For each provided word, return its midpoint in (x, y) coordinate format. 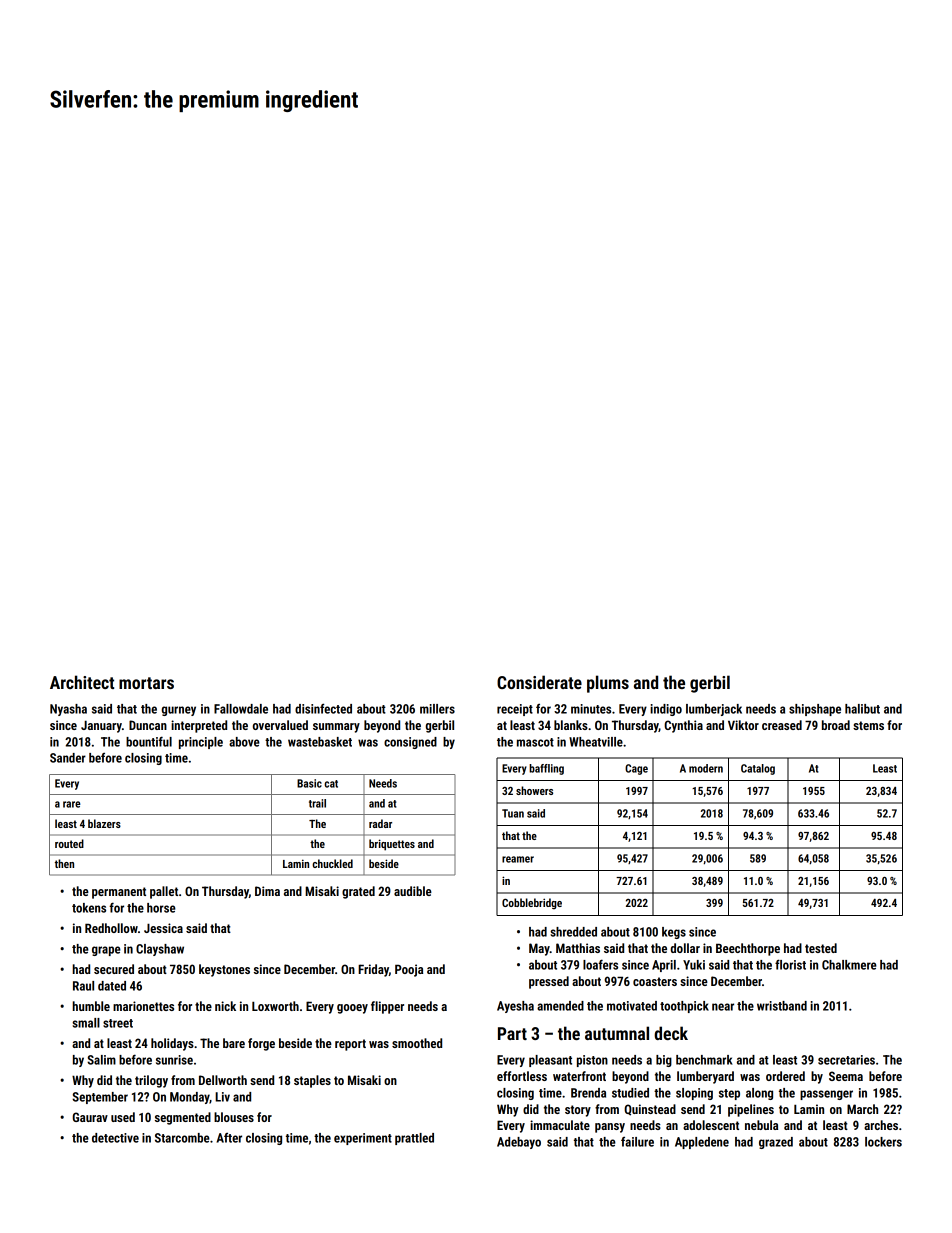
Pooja (409, 970)
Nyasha (68, 710)
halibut (862, 709)
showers (534, 790)
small (86, 1023)
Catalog (758, 769)
